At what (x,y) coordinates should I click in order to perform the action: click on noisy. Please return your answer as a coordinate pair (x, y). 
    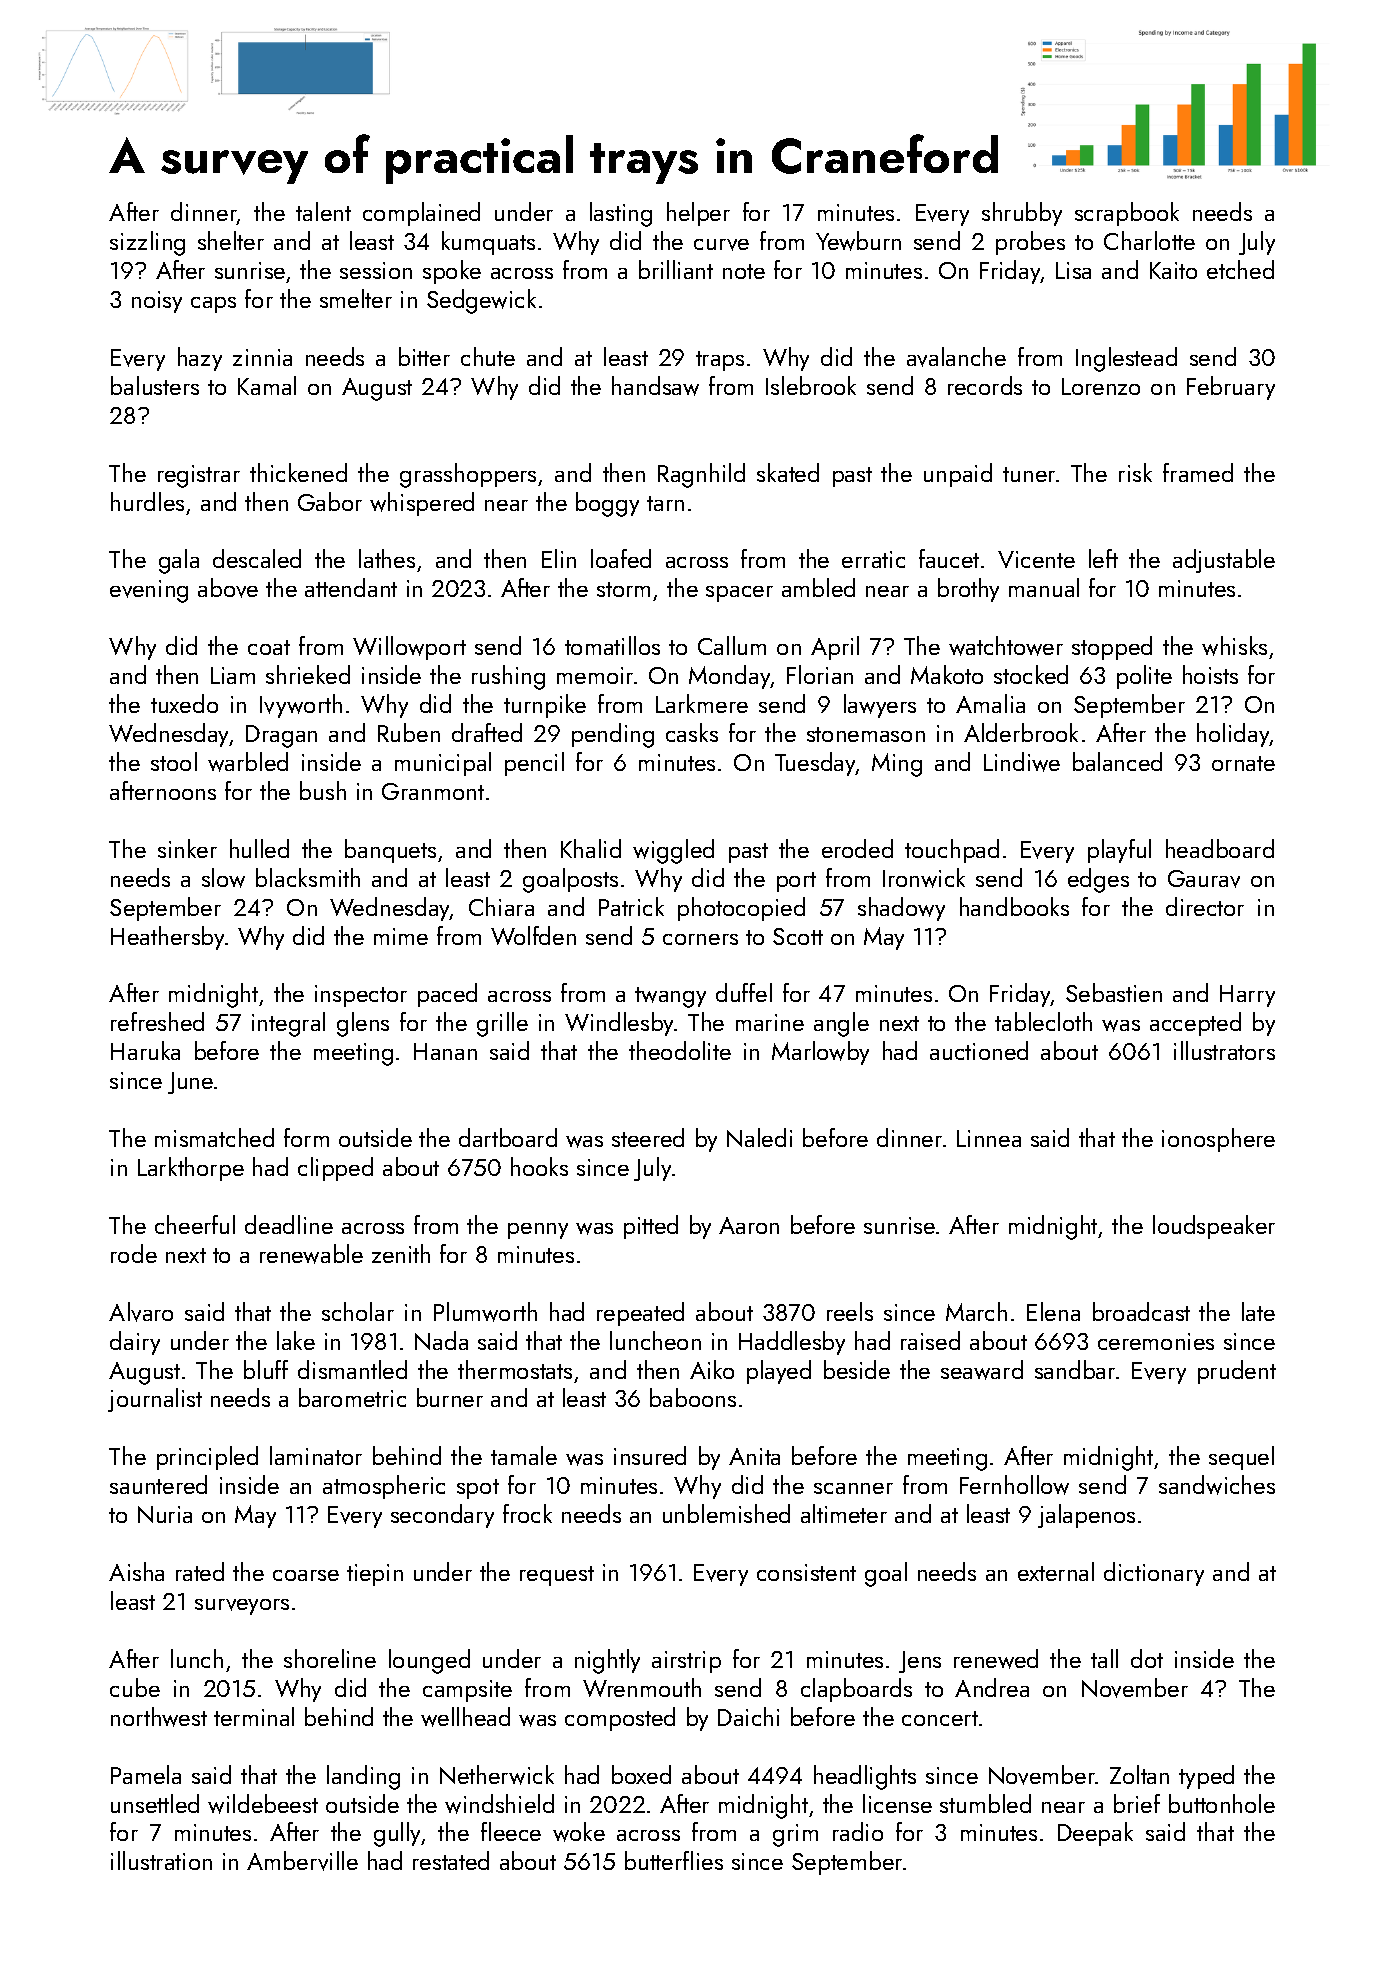
    Looking at the image, I should click on (157, 302).
